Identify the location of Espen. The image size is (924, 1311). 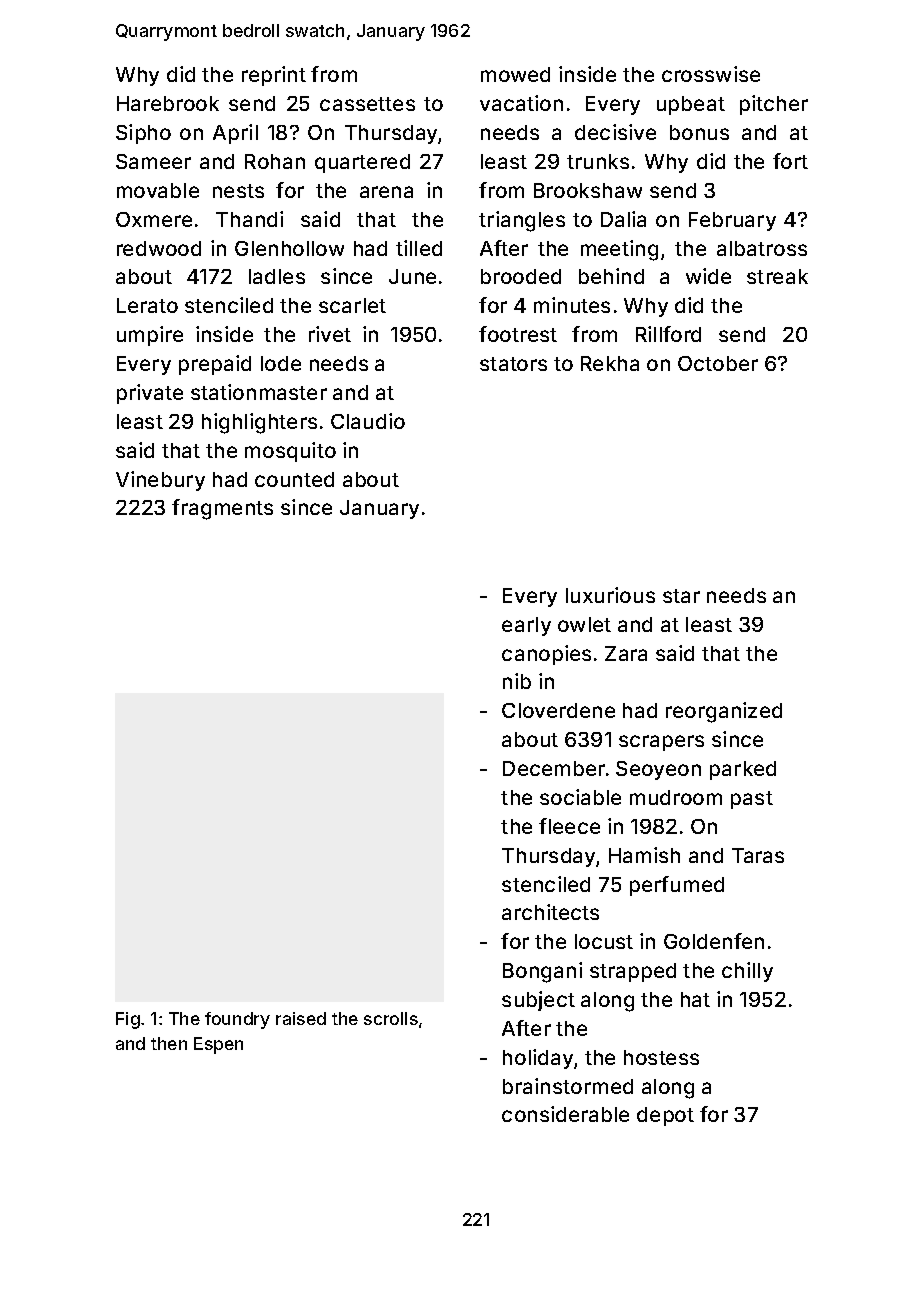
(218, 1045).
